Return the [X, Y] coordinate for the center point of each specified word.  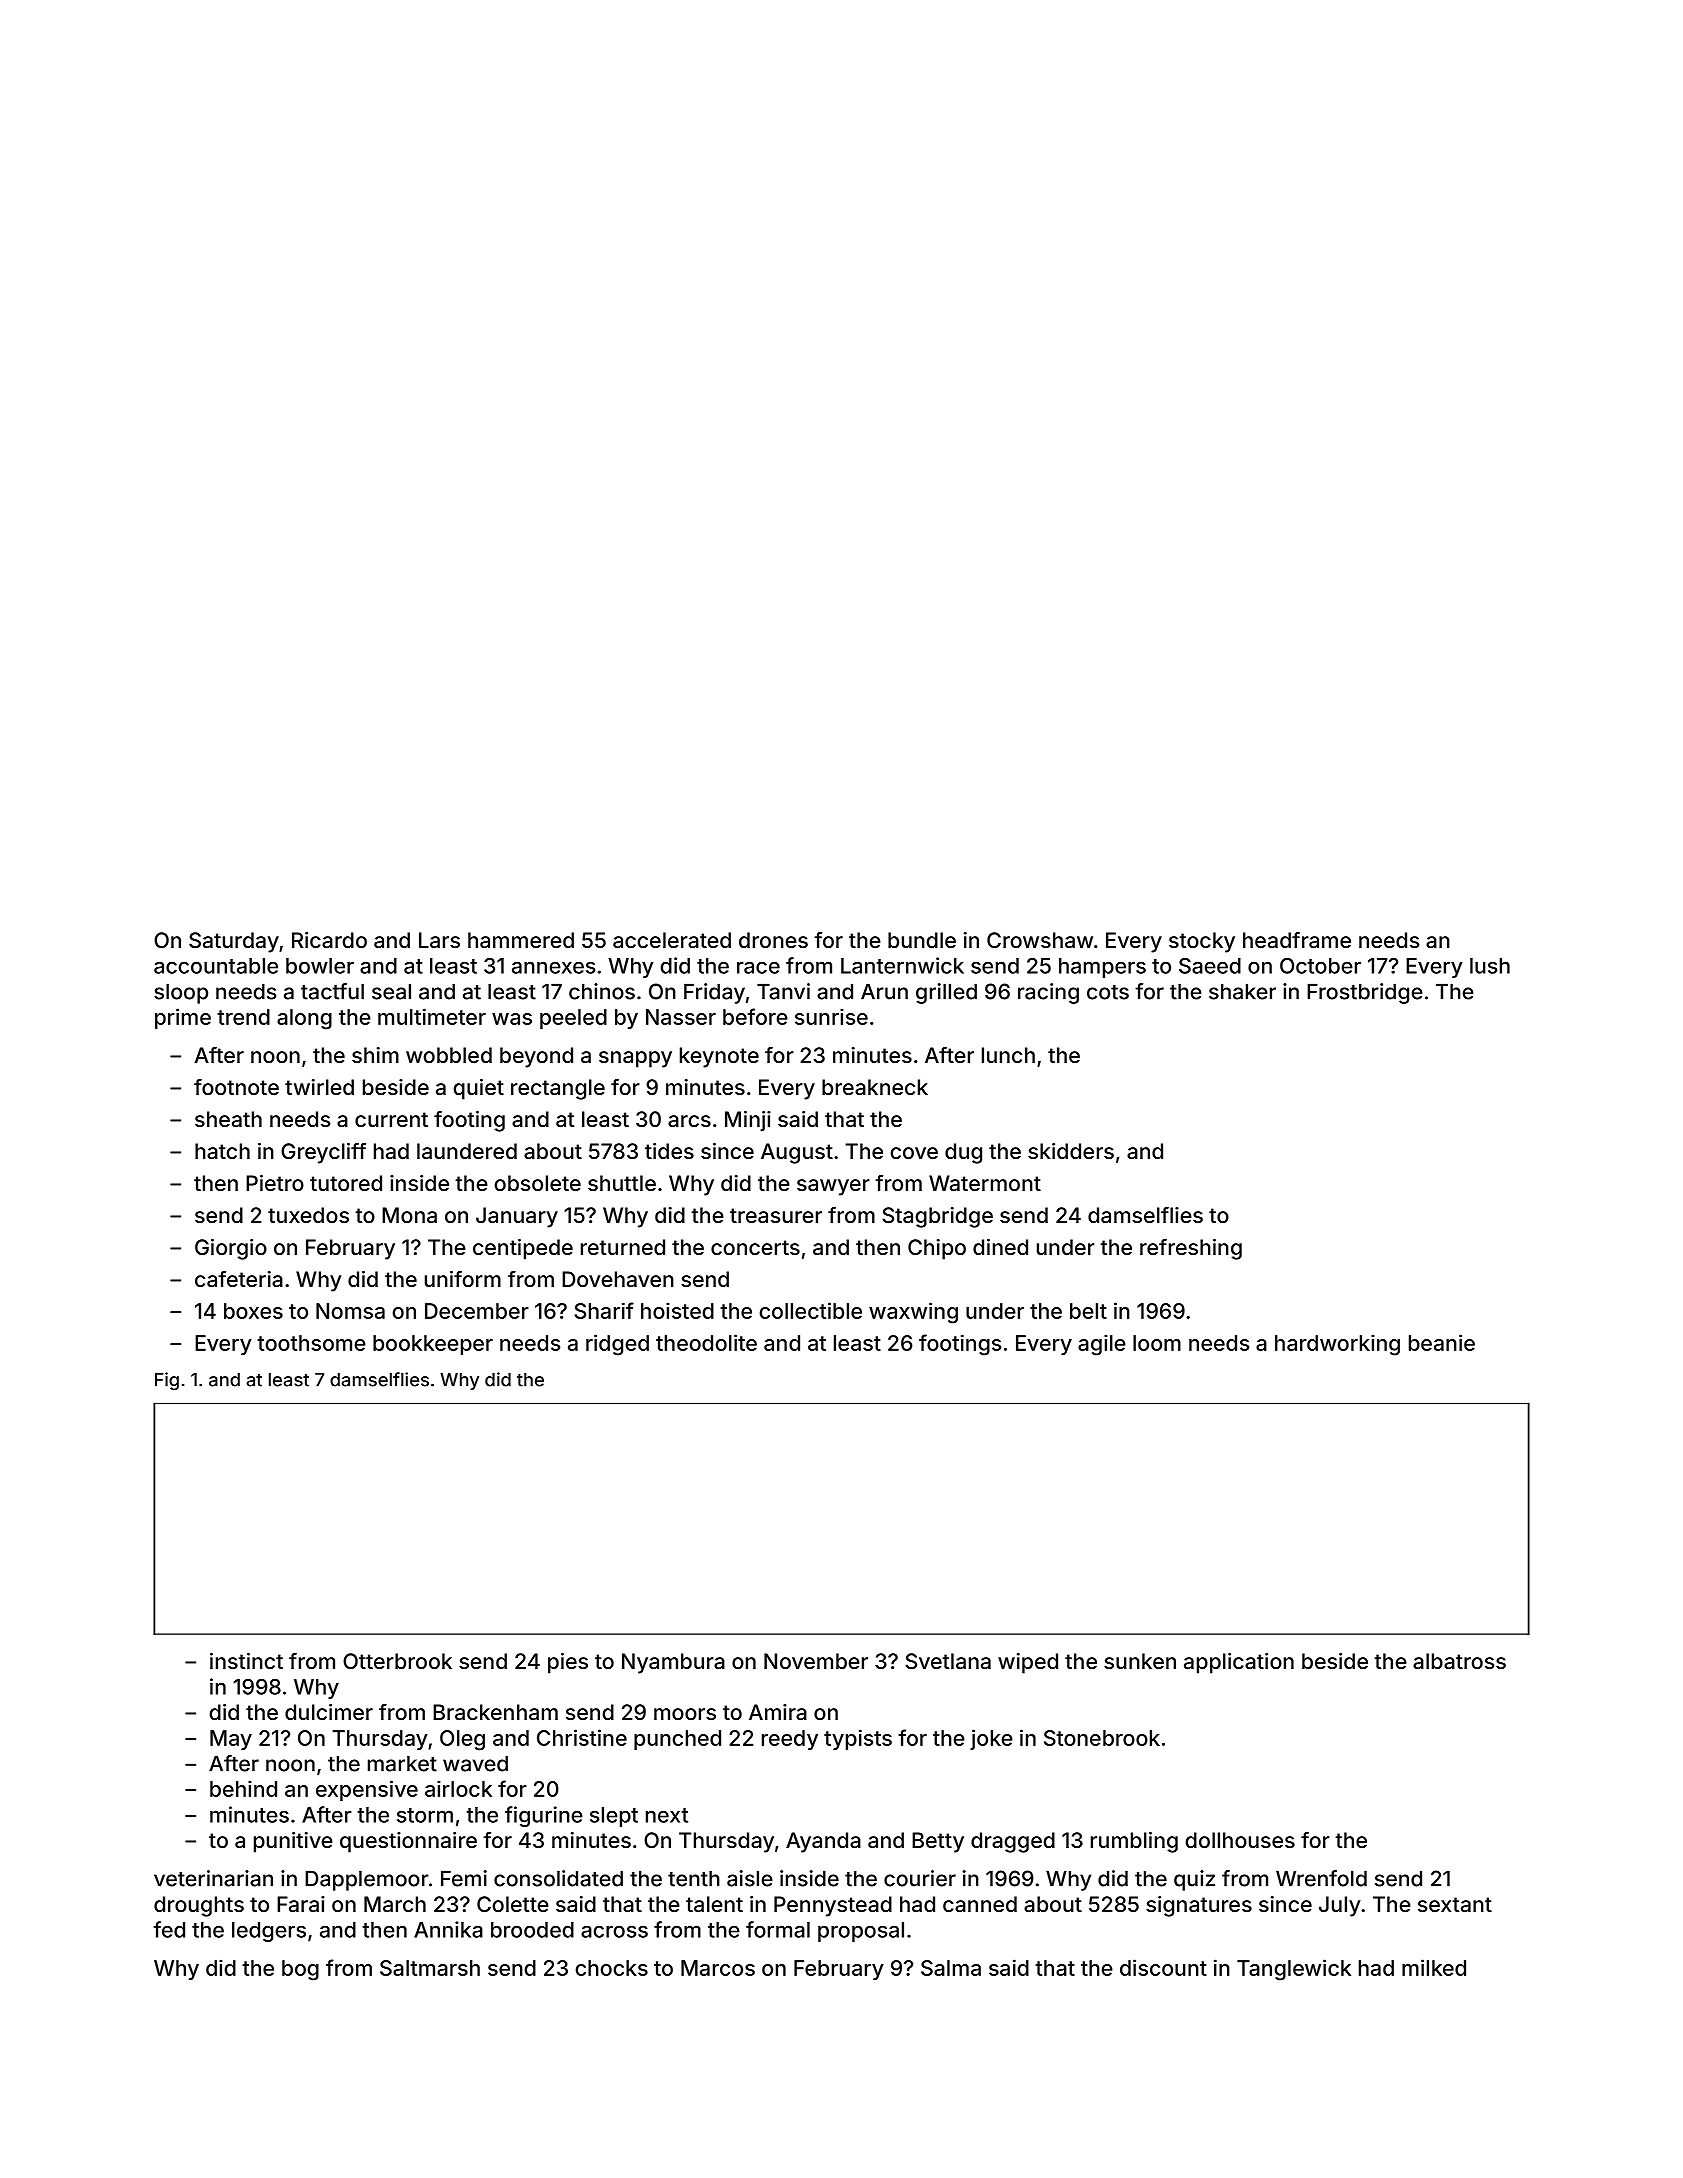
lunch [1008, 1055]
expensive [367, 1790]
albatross [1459, 1661]
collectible [811, 1310]
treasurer [776, 1215]
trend [243, 1017]
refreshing [1191, 1249]
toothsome [311, 1343]
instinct [246, 1661]
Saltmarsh [430, 1968]
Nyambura [673, 1663]
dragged [1013, 1842]
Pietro [275, 1183]
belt [1088, 1311]
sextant [1455, 1904]
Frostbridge [1365, 993]
